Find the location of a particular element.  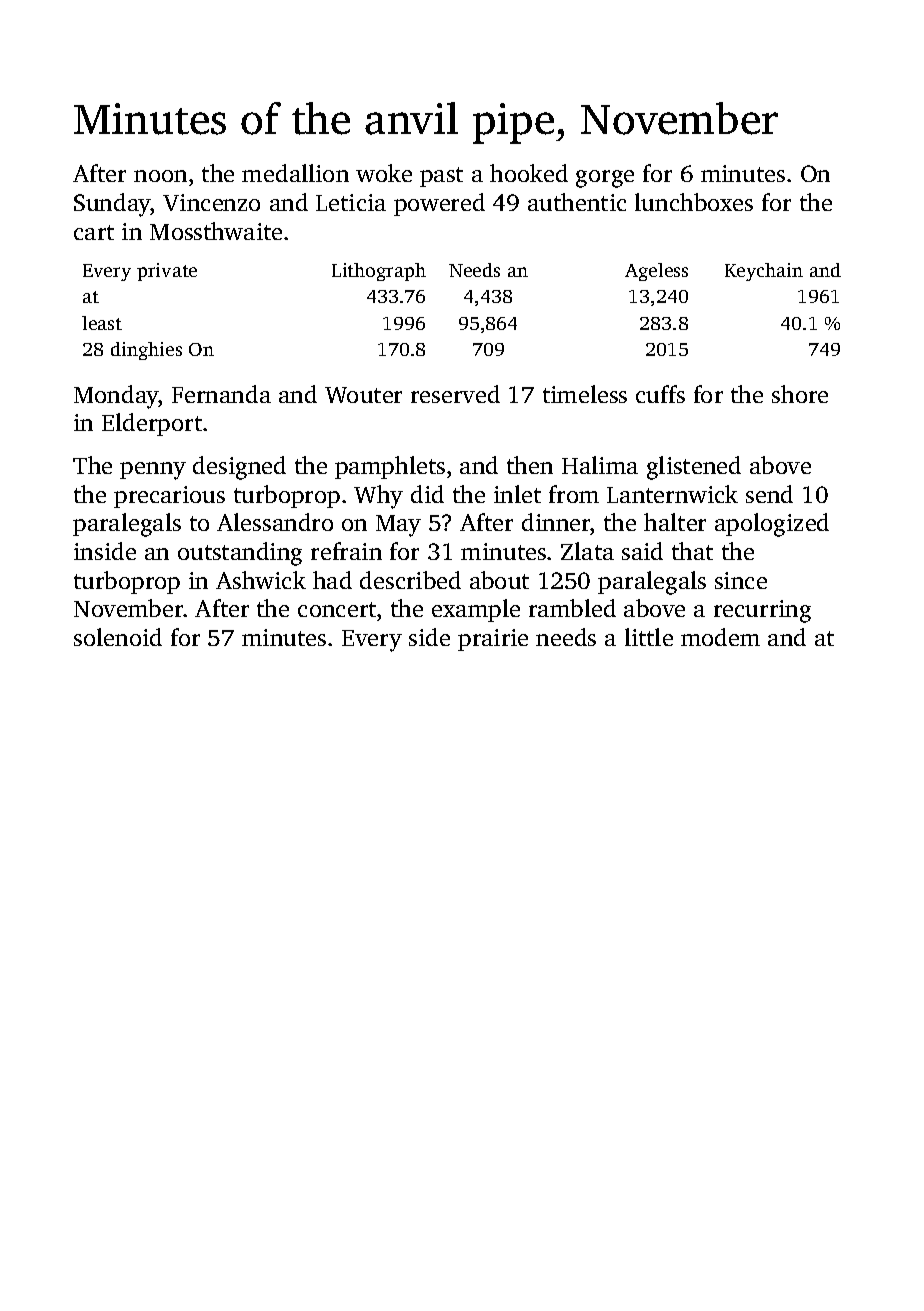

Sunday is located at coordinates (112, 205).
